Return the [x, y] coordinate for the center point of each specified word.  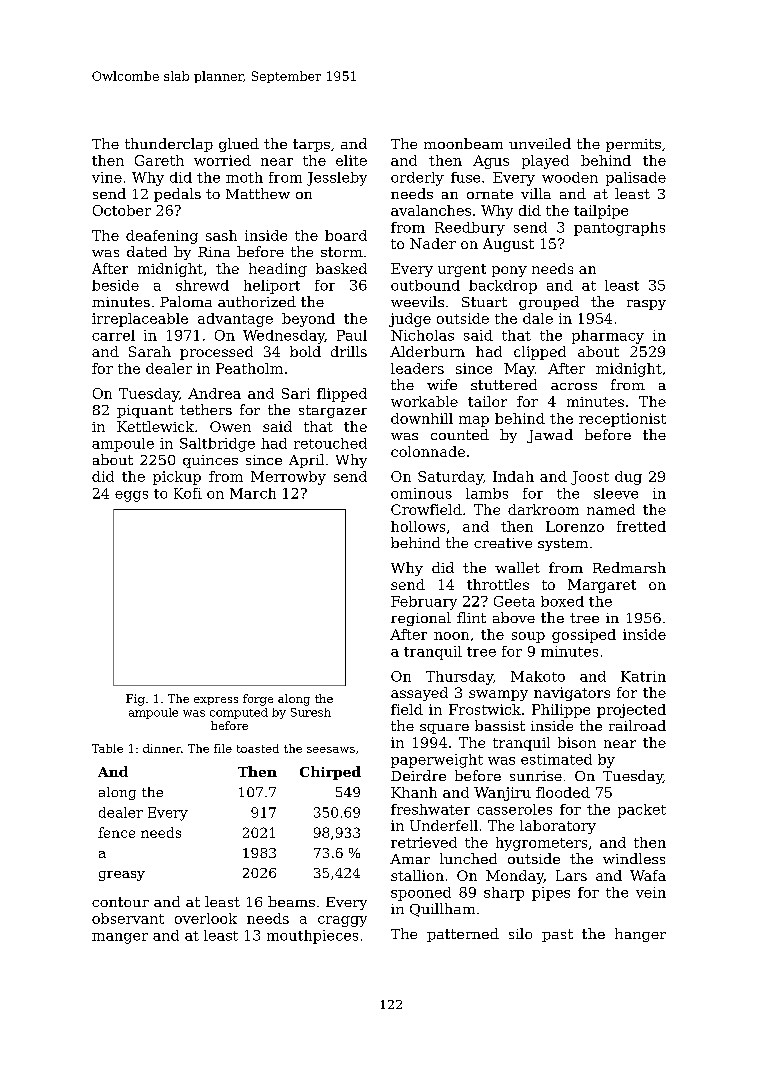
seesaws [331, 750]
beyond [308, 320]
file [223, 748]
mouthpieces [312, 937]
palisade [636, 179]
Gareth [159, 160]
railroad [637, 725]
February [424, 603]
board [346, 235]
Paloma [186, 301]
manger [120, 938]
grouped [549, 303]
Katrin [643, 676]
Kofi [188, 493]
